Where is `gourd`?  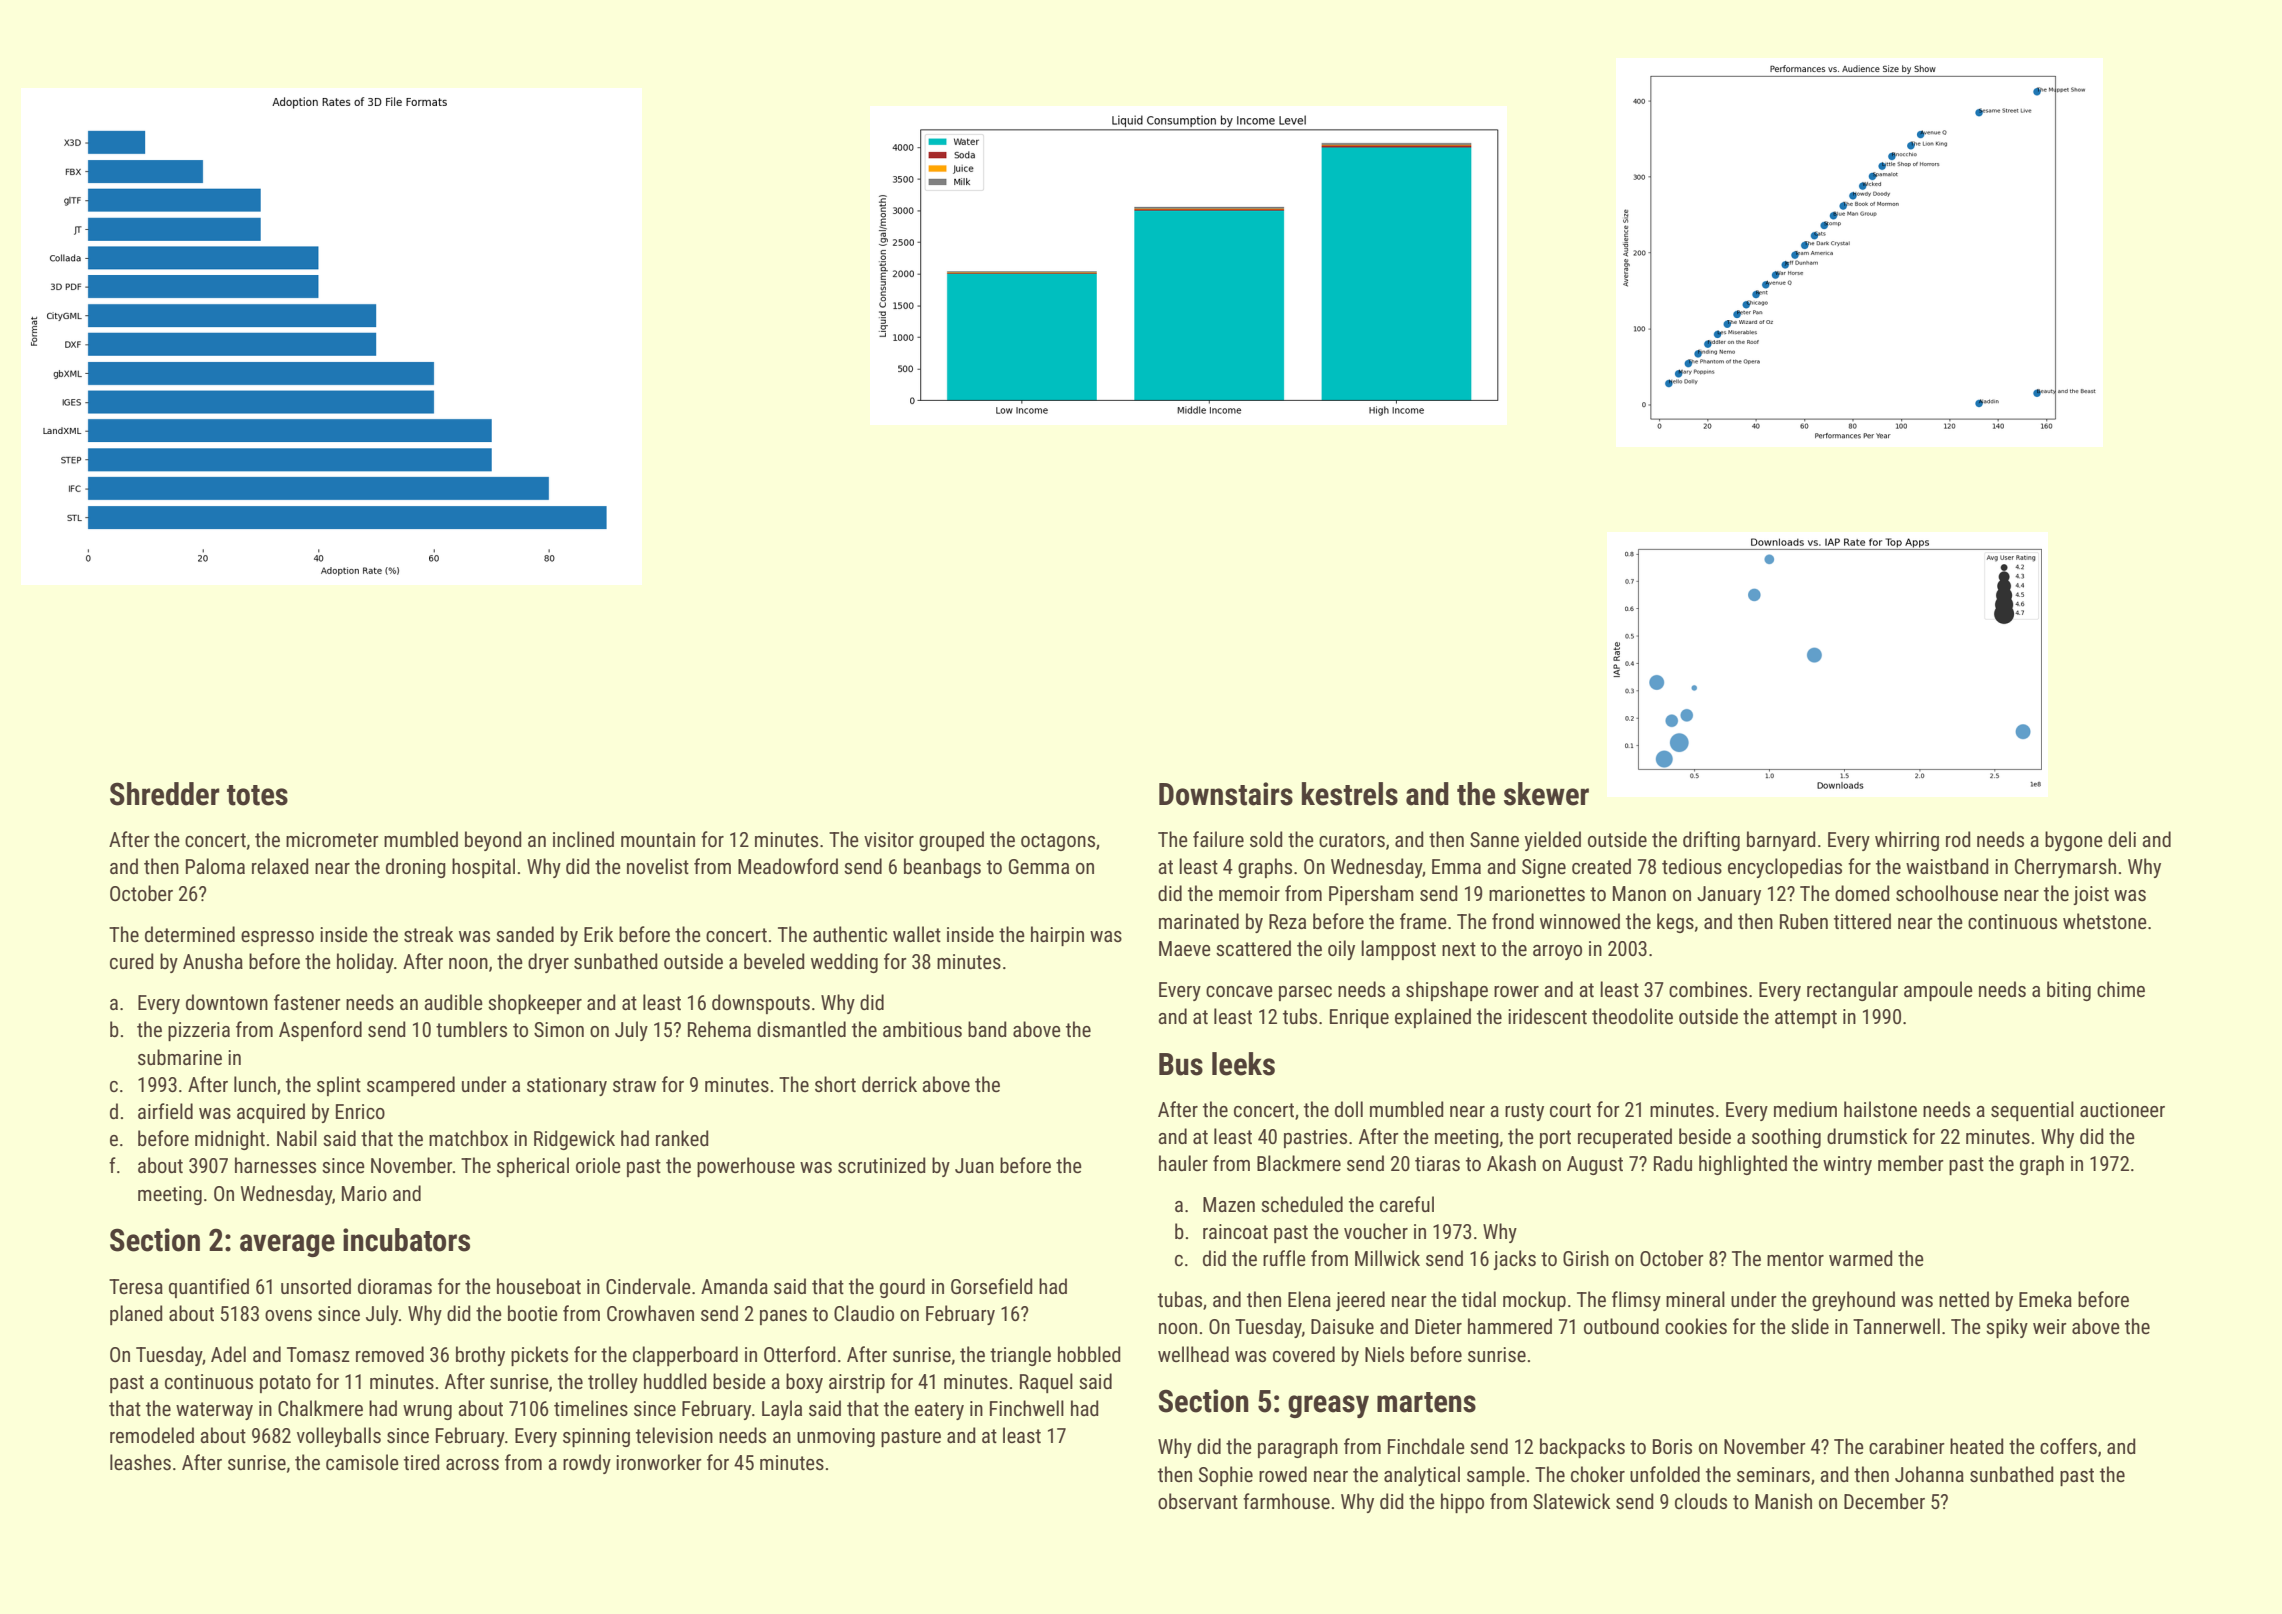 gourd is located at coordinates (902, 1288).
